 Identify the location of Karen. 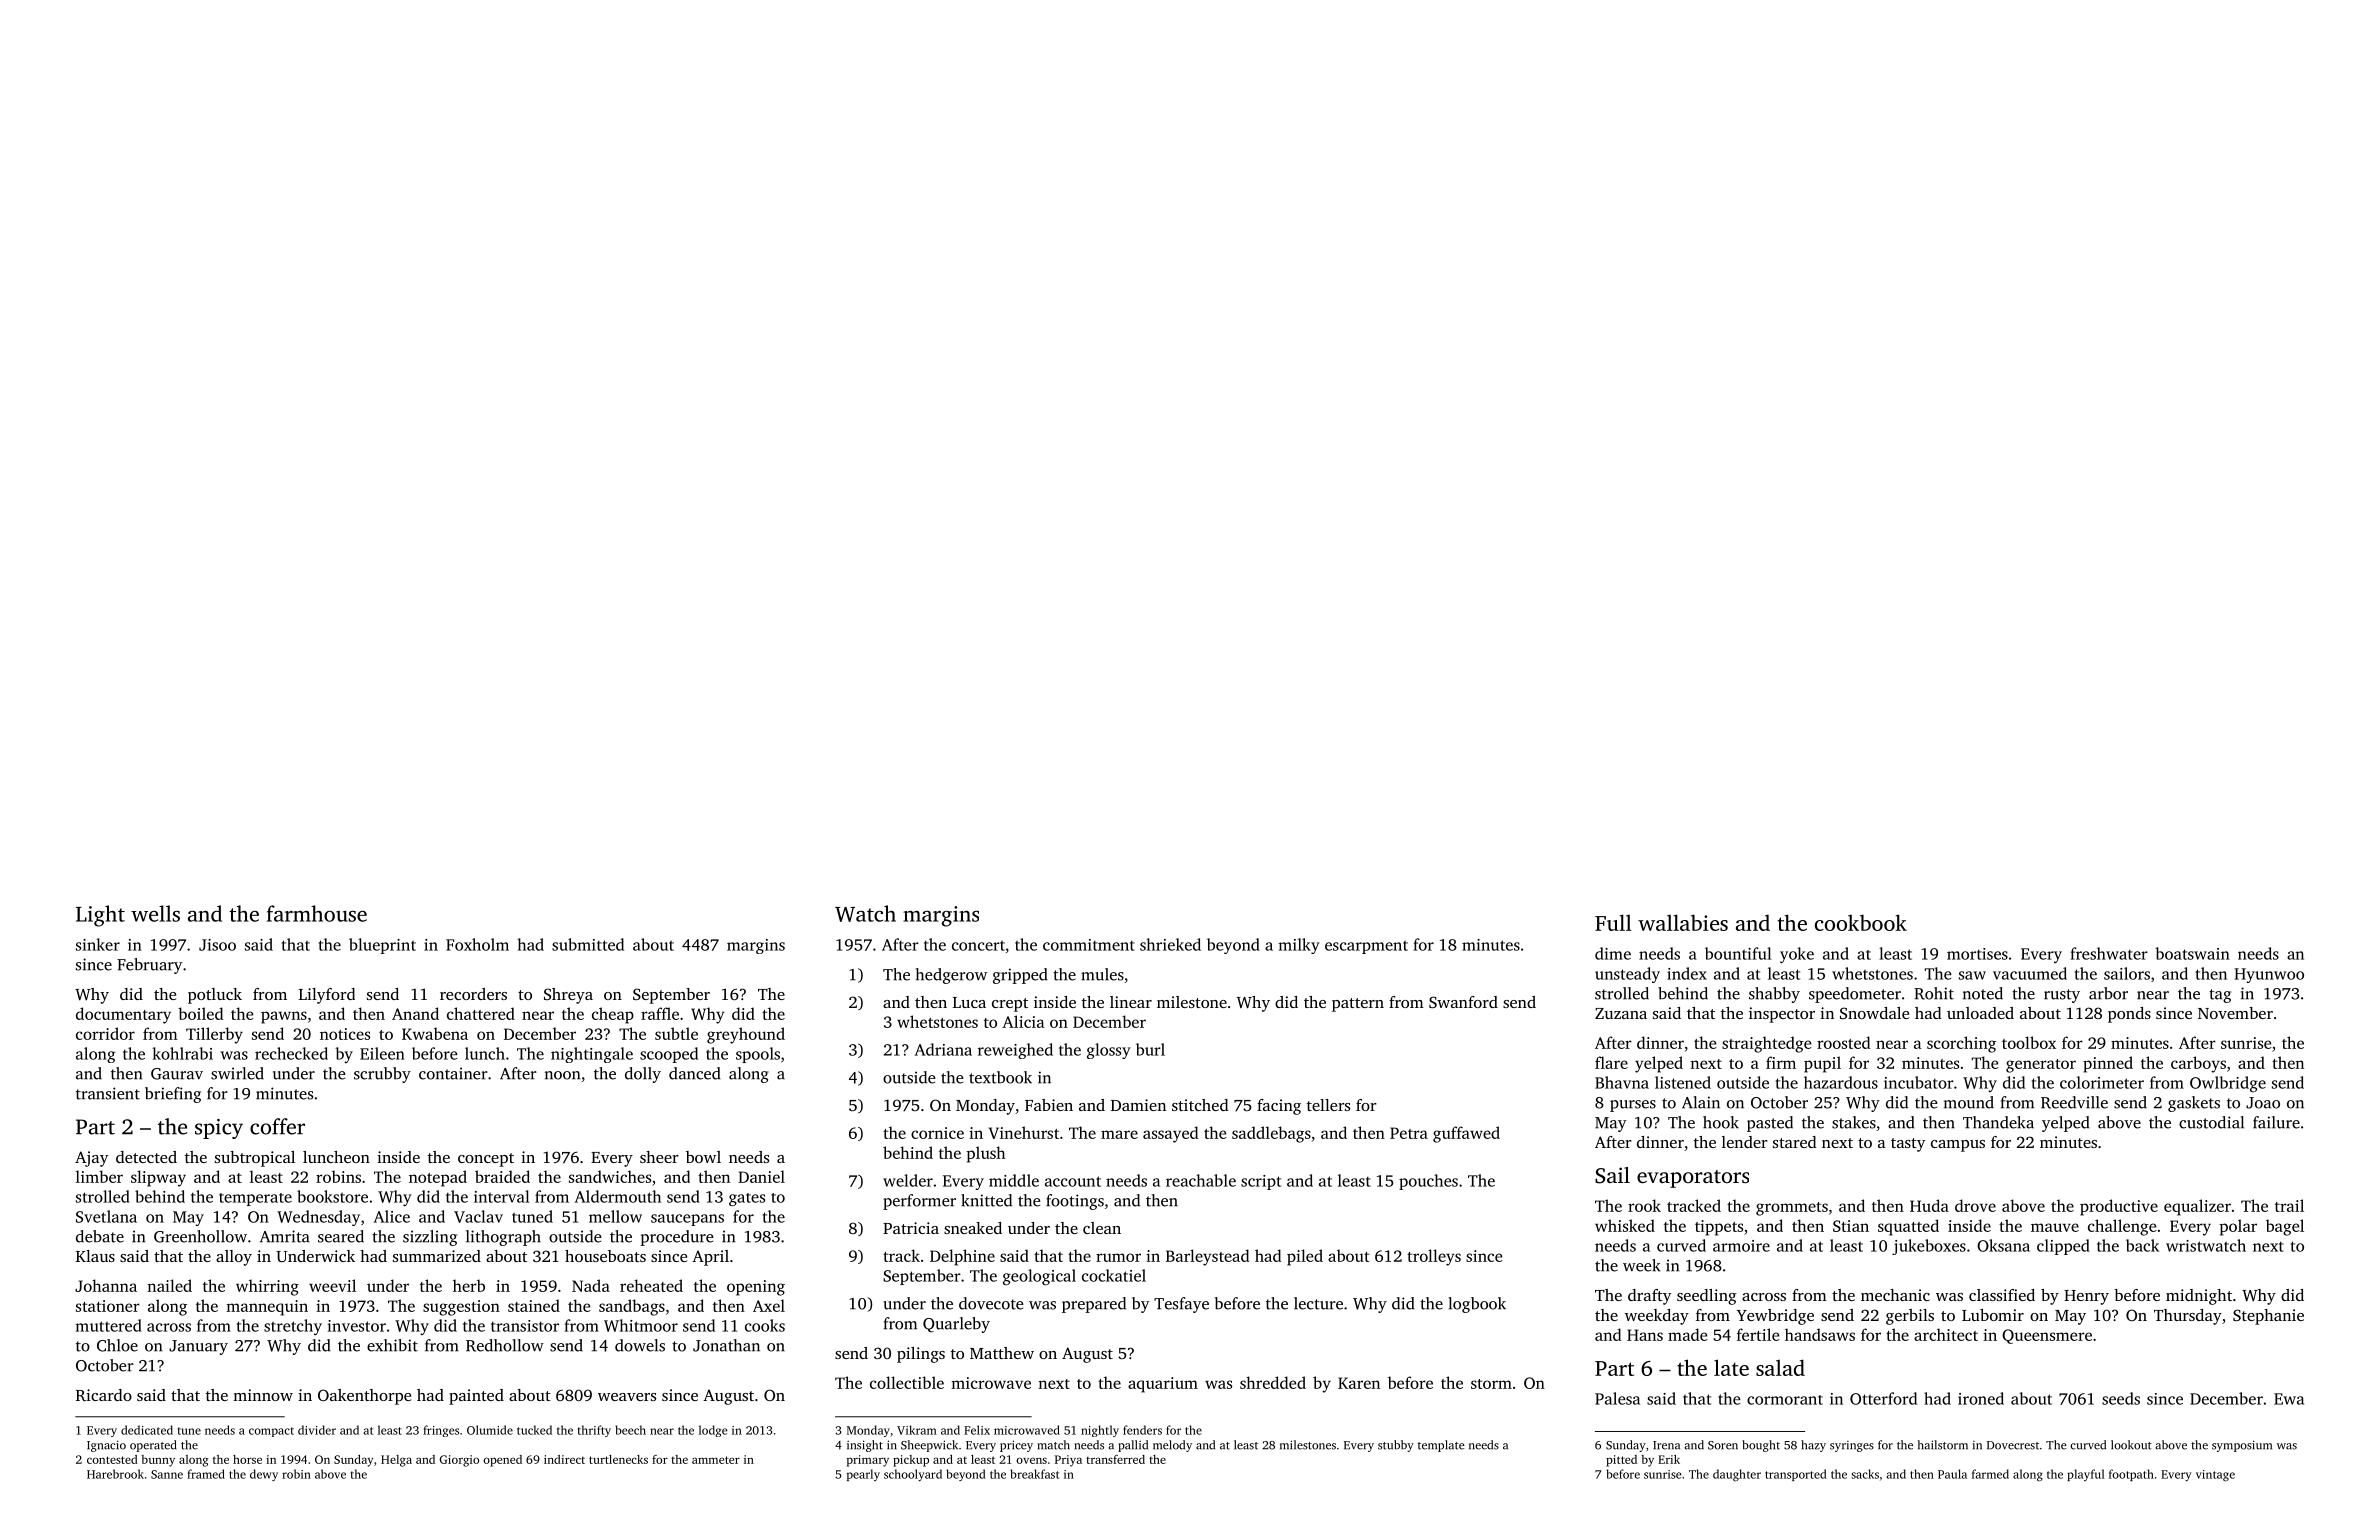
(1359, 1383).
